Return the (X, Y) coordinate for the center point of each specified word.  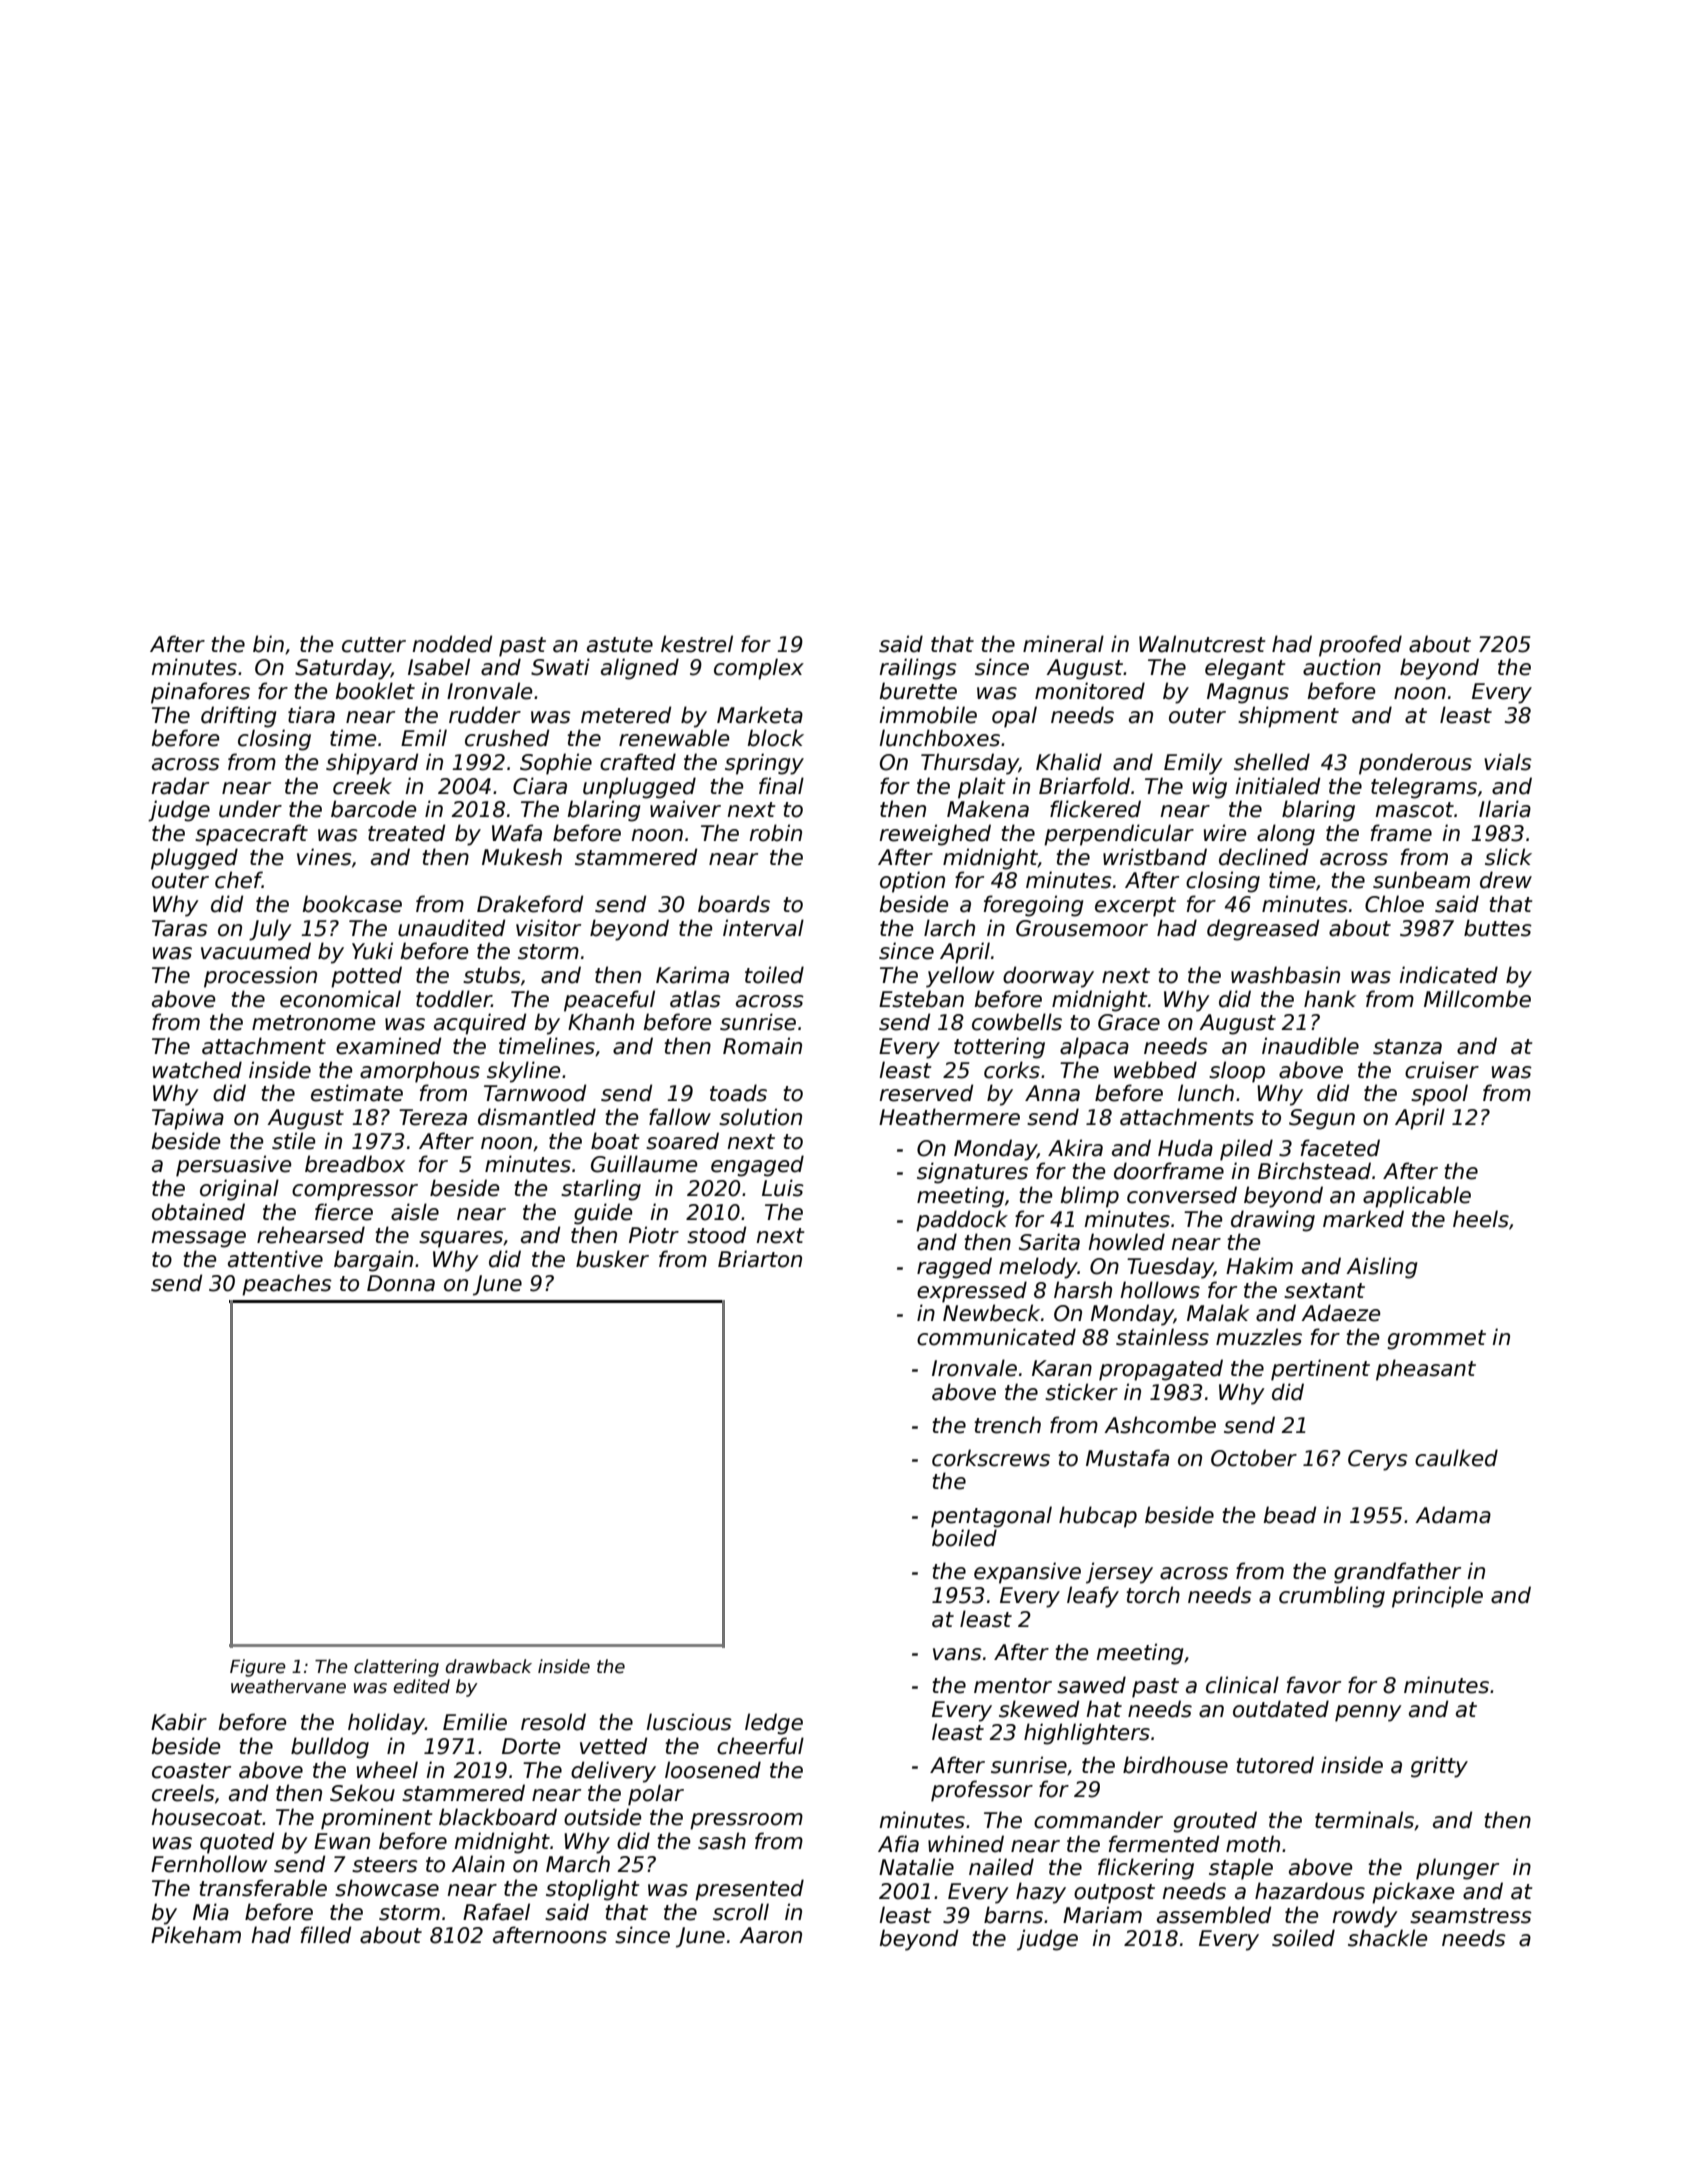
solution (760, 1117)
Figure (258, 1668)
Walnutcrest (1202, 644)
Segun (1322, 1119)
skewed (1039, 1709)
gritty (1439, 1767)
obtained (198, 1212)
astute (620, 645)
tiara (311, 715)
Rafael (496, 1912)
